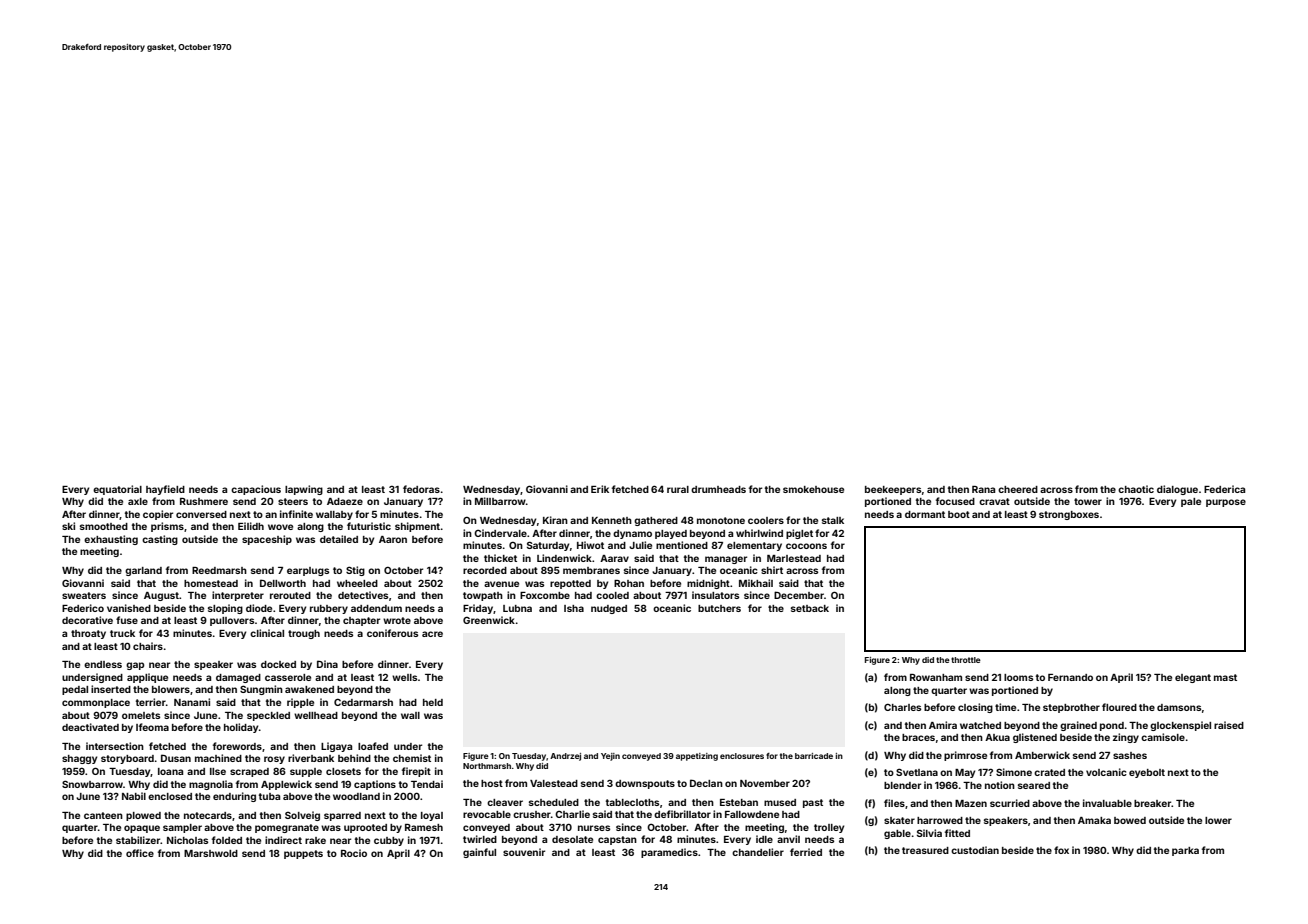 The image size is (1308, 924). I want to click on chaotic, so click(1136, 489).
